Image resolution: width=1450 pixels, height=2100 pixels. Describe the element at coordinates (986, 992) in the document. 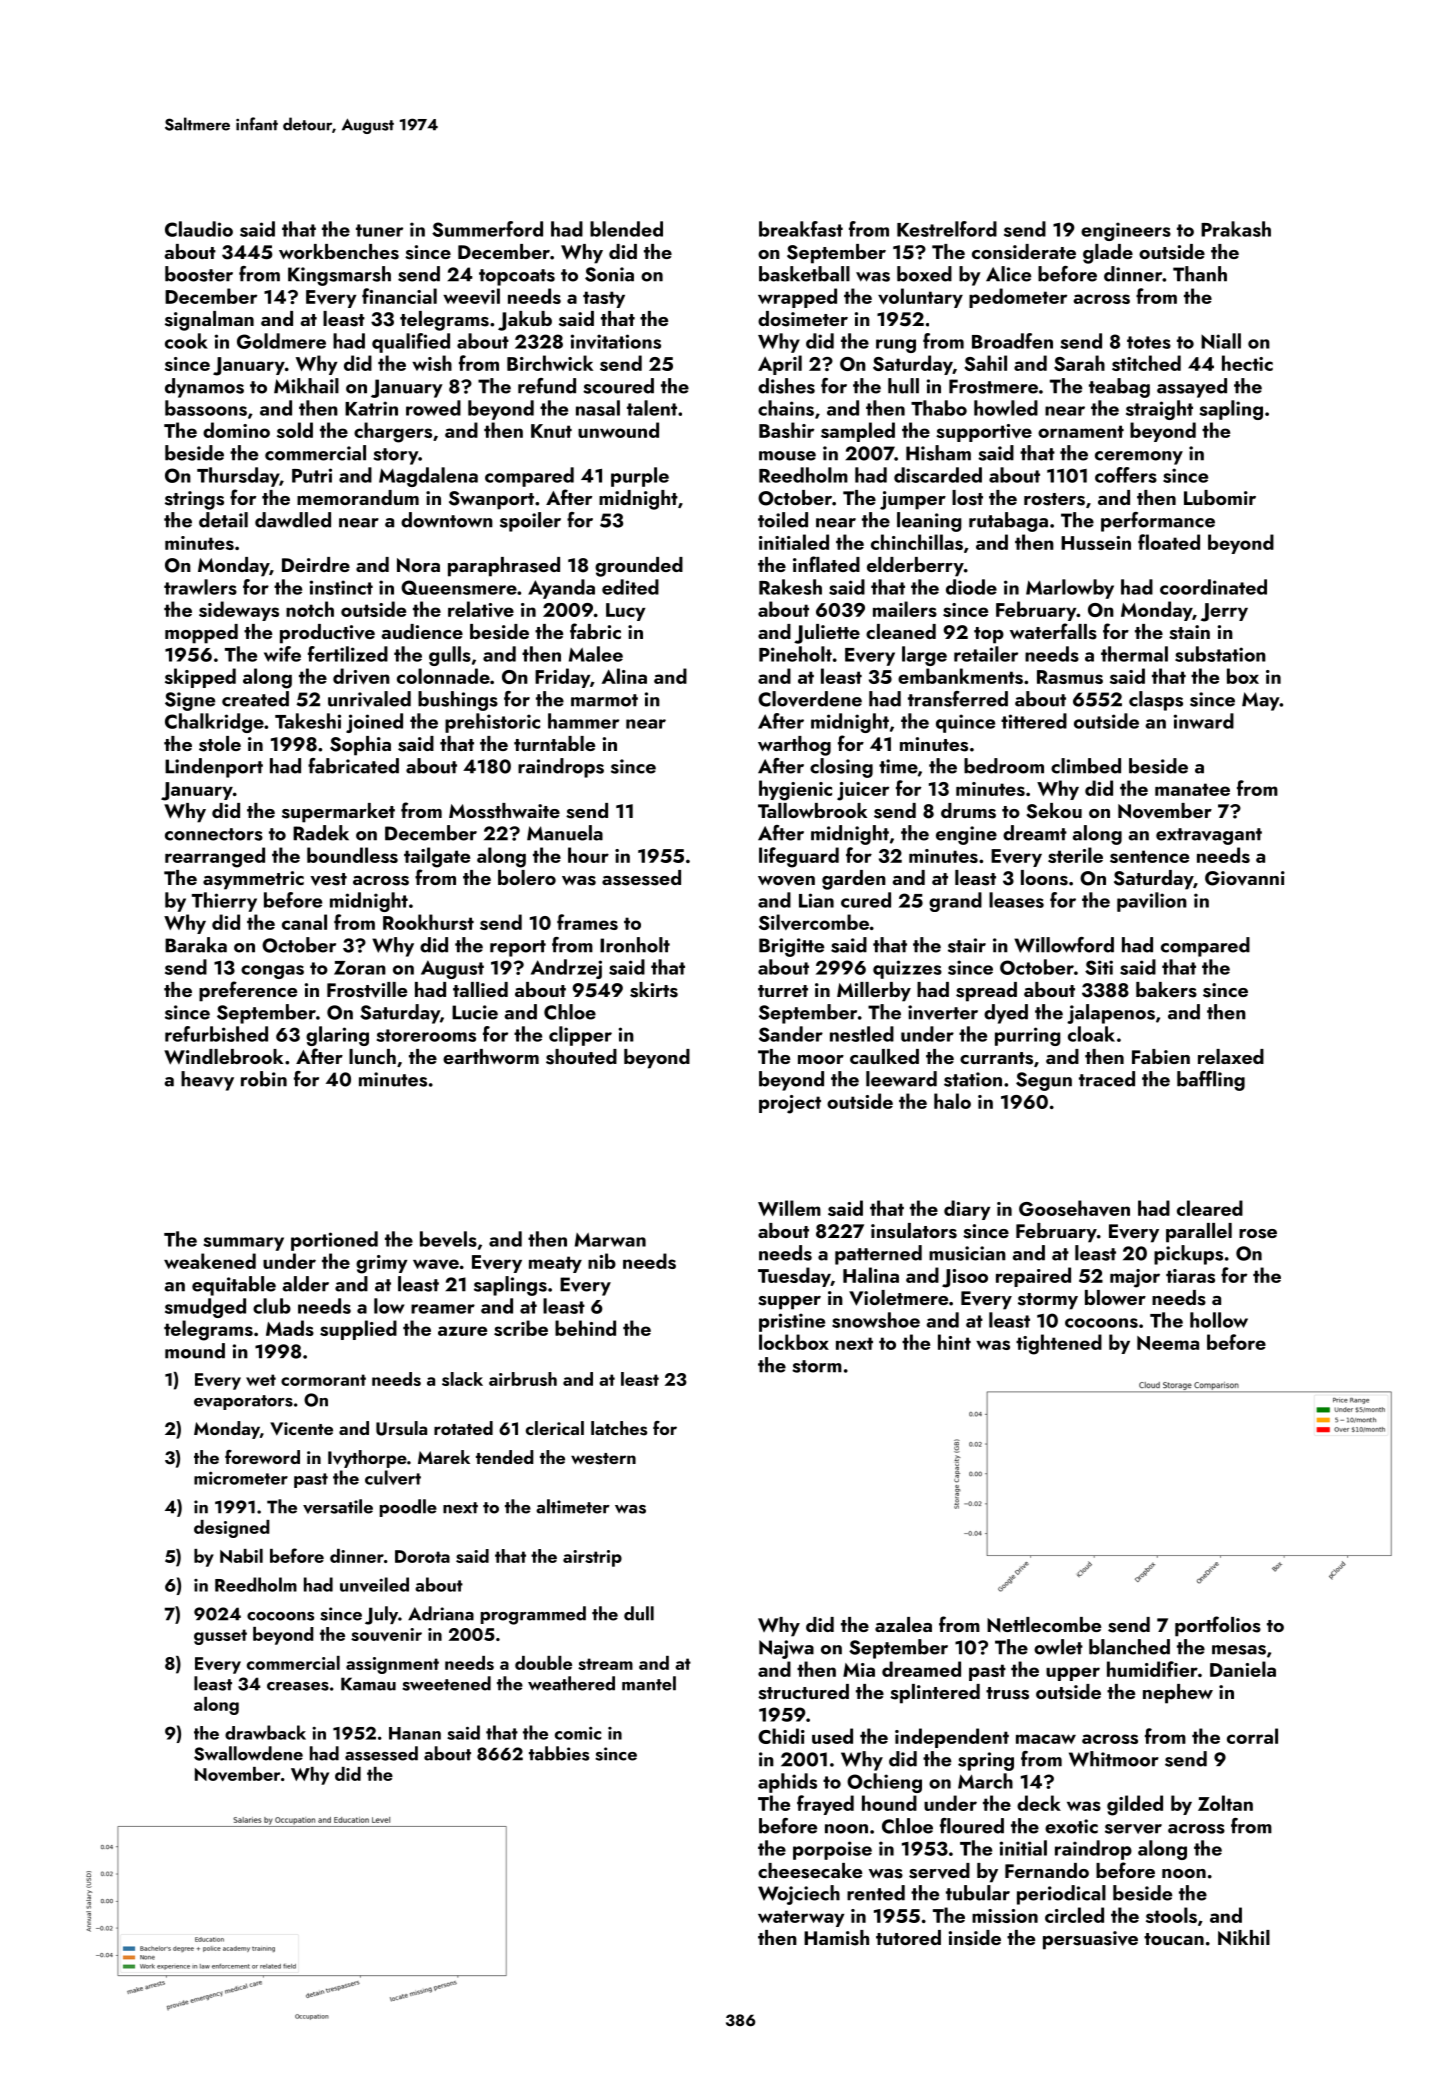

I see `spread` at that location.
